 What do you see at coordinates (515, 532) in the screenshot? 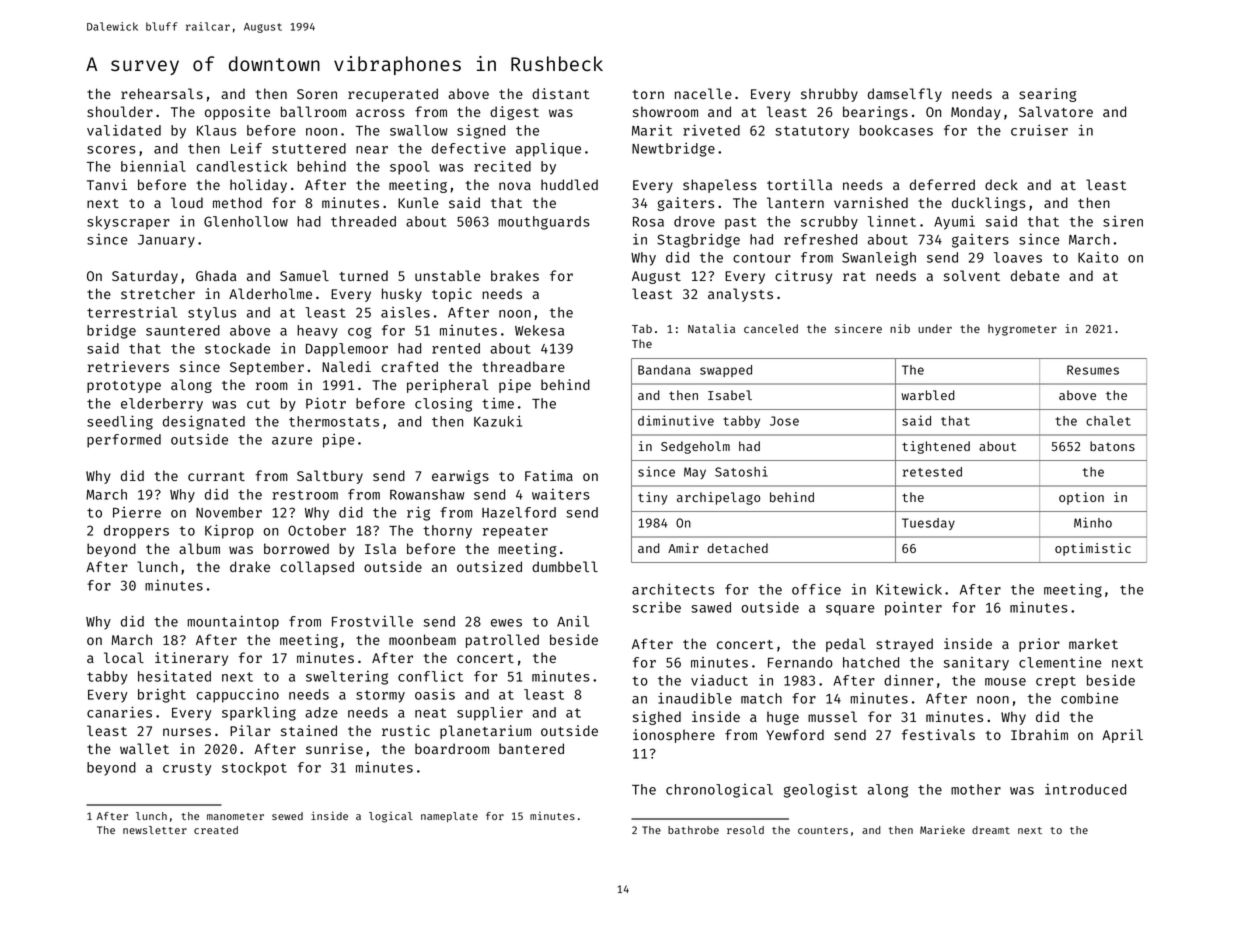
I see `repeater` at bounding box center [515, 532].
